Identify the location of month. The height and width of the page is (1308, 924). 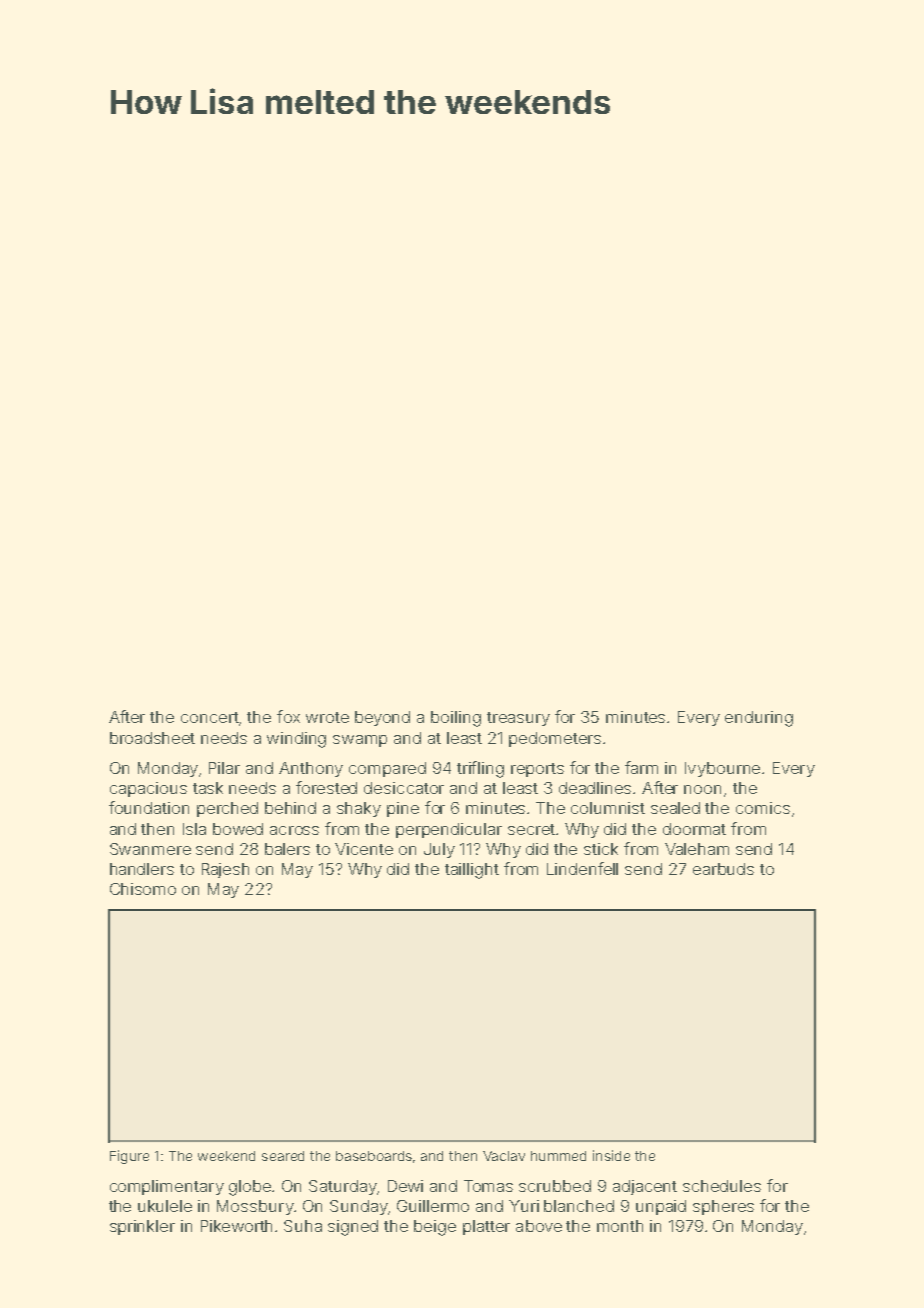
(620, 1226).
